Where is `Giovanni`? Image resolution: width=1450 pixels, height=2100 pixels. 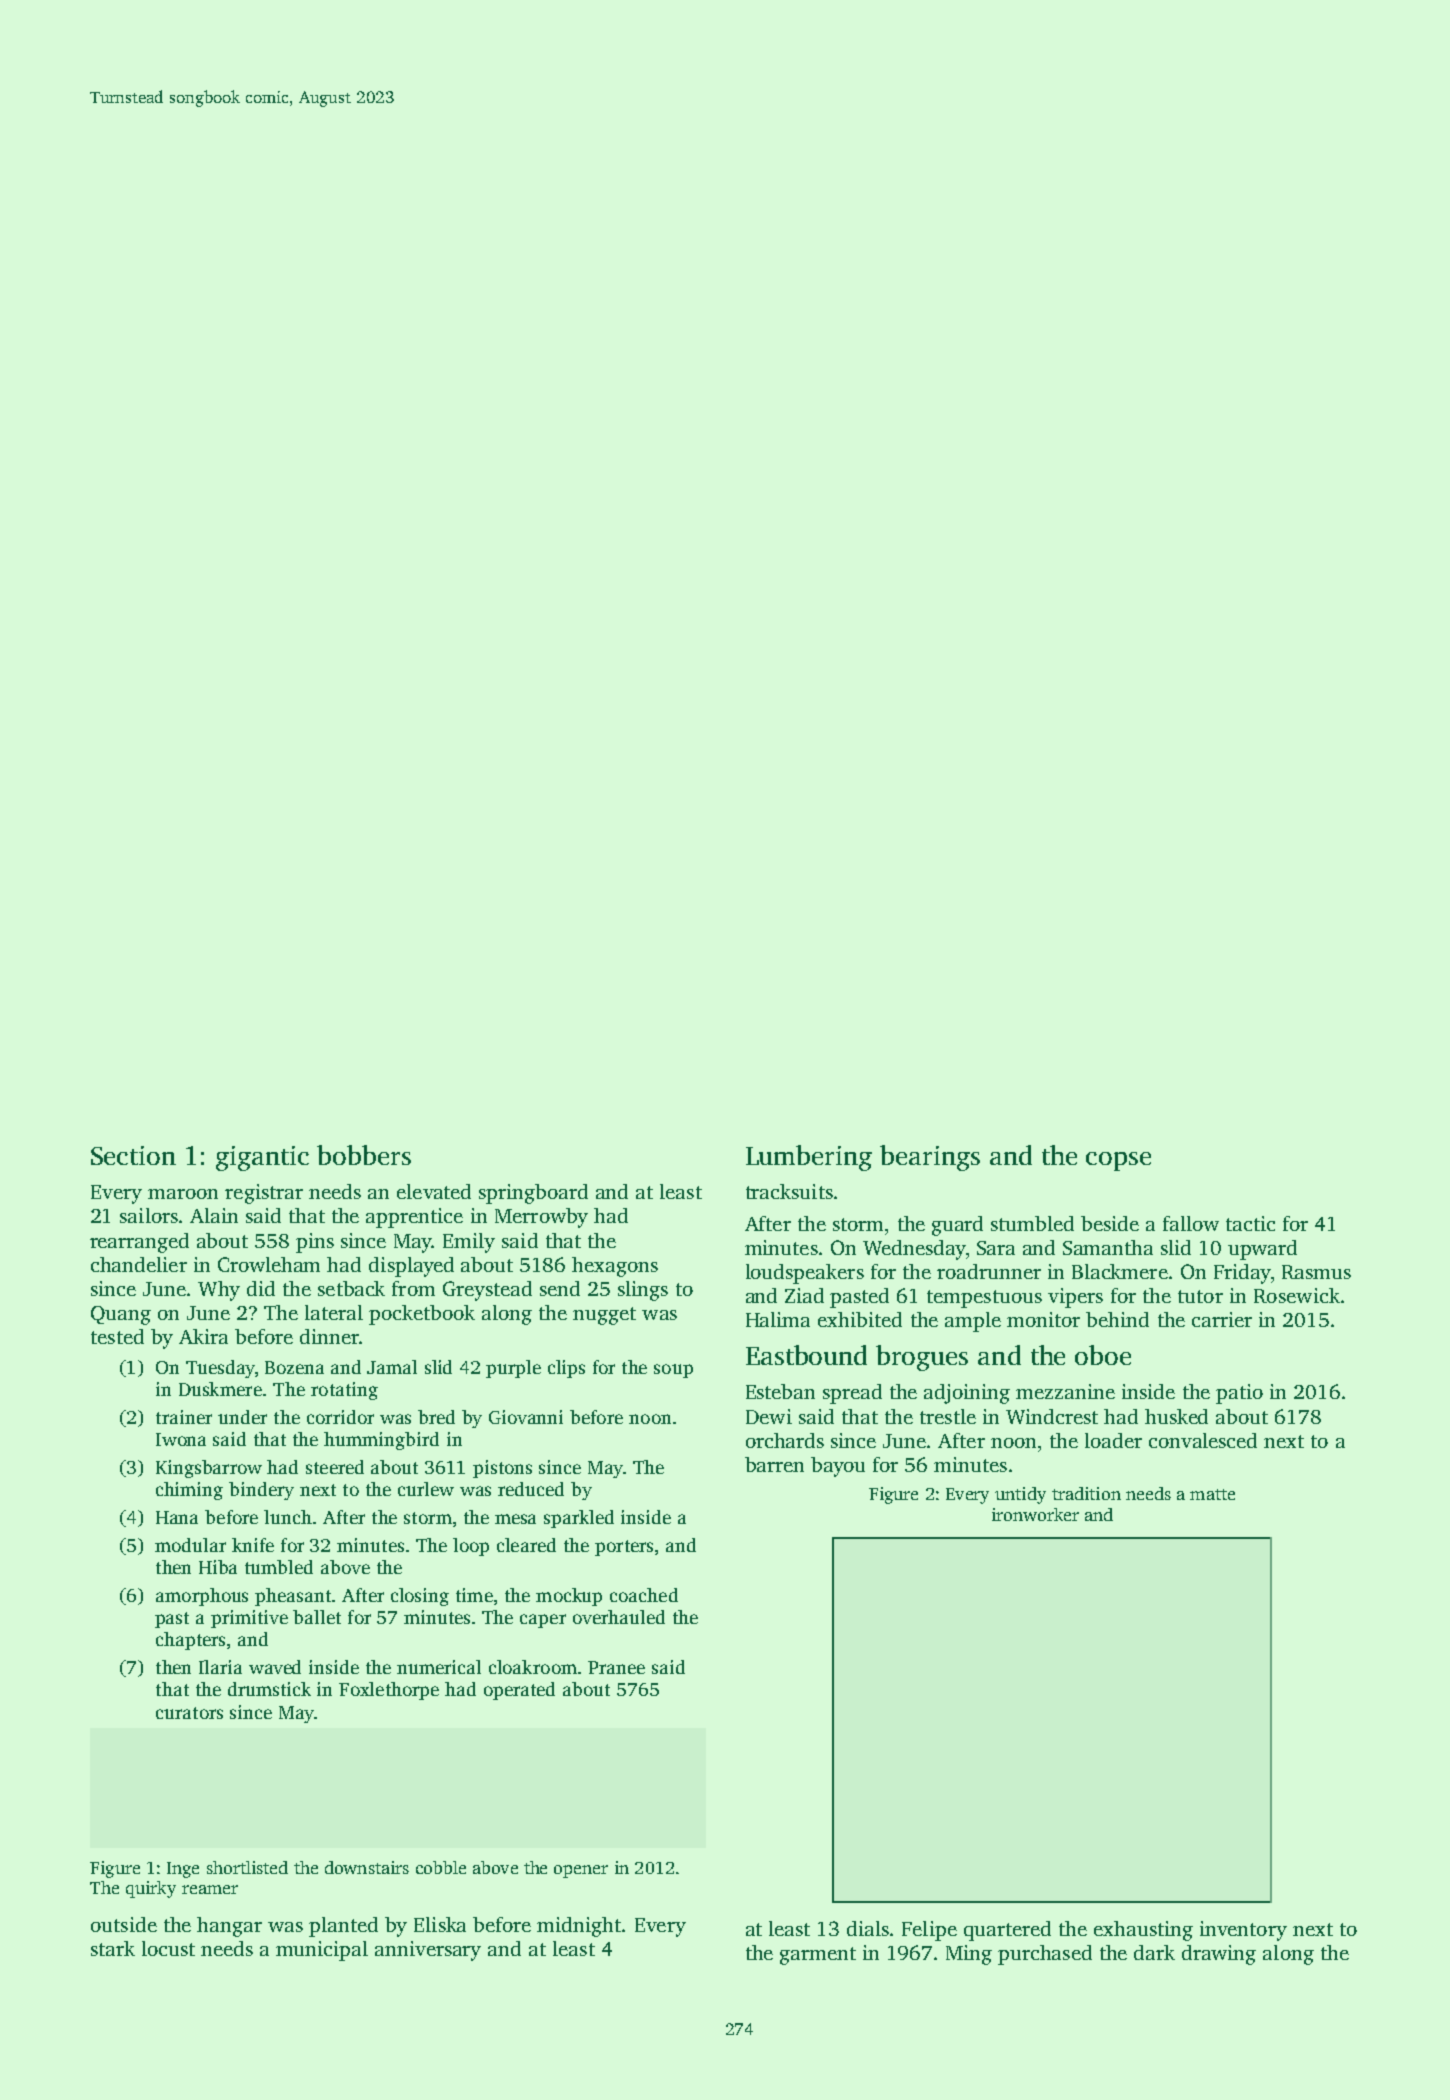
Giovanni is located at coordinates (526, 1417).
